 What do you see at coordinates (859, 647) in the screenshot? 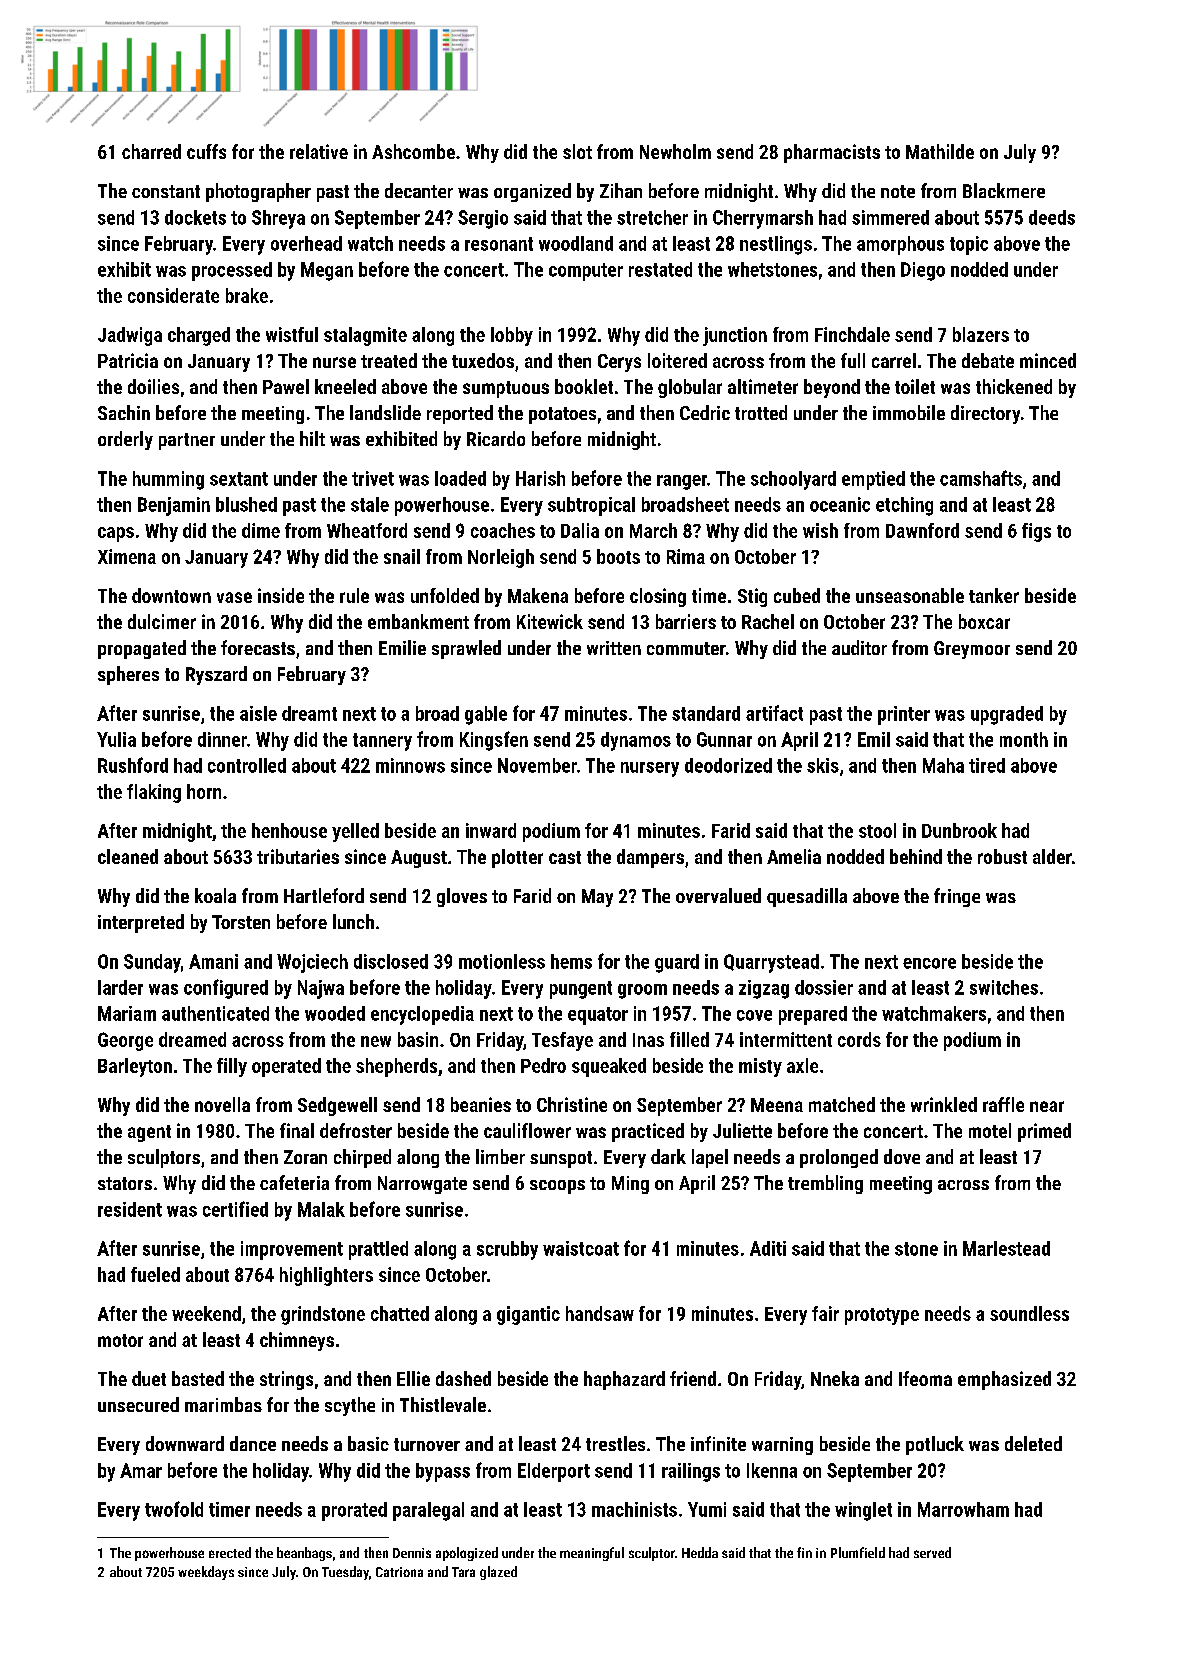
I see `auditor` at bounding box center [859, 647].
